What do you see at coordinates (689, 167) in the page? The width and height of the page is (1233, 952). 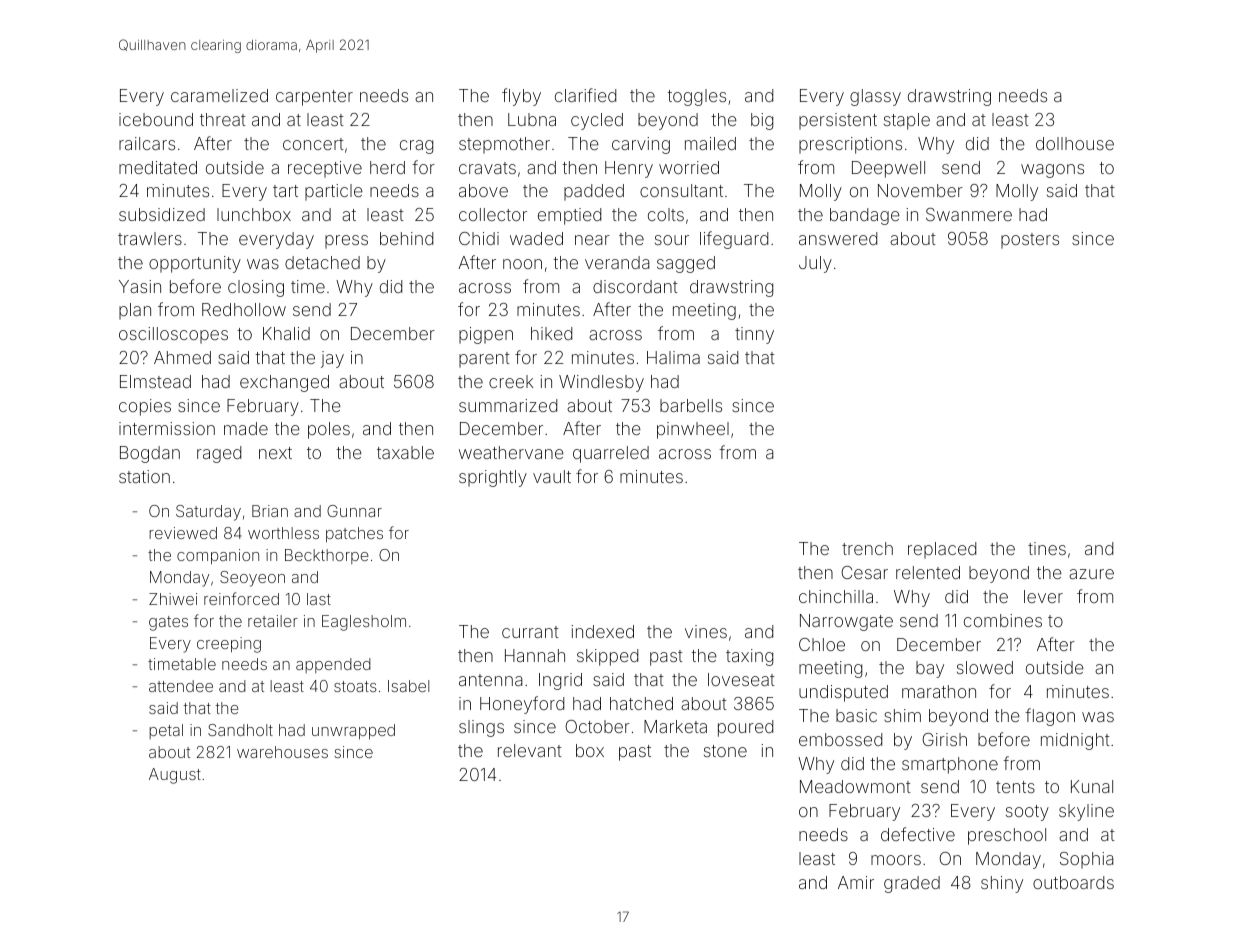 I see `worried` at bounding box center [689, 167].
